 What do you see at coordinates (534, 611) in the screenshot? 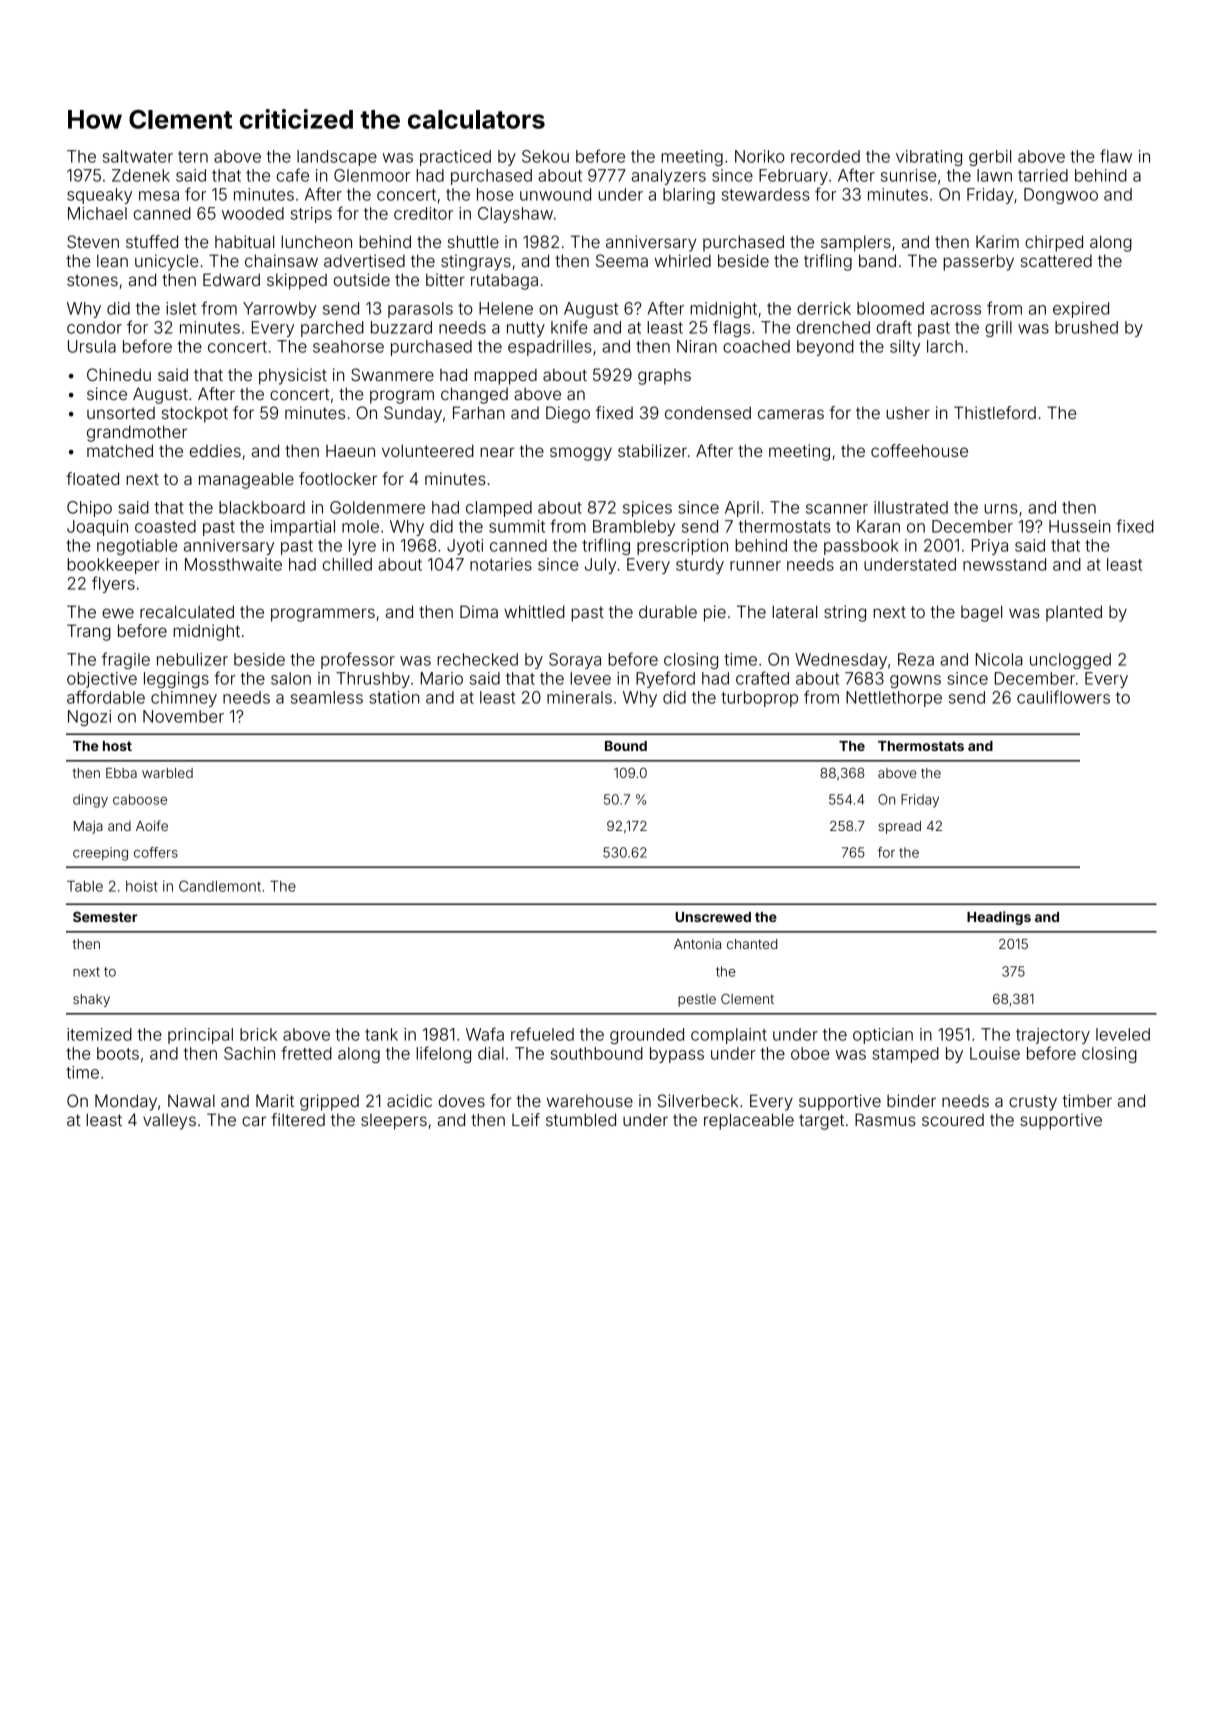
I see `whittled` at bounding box center [534, 611].
